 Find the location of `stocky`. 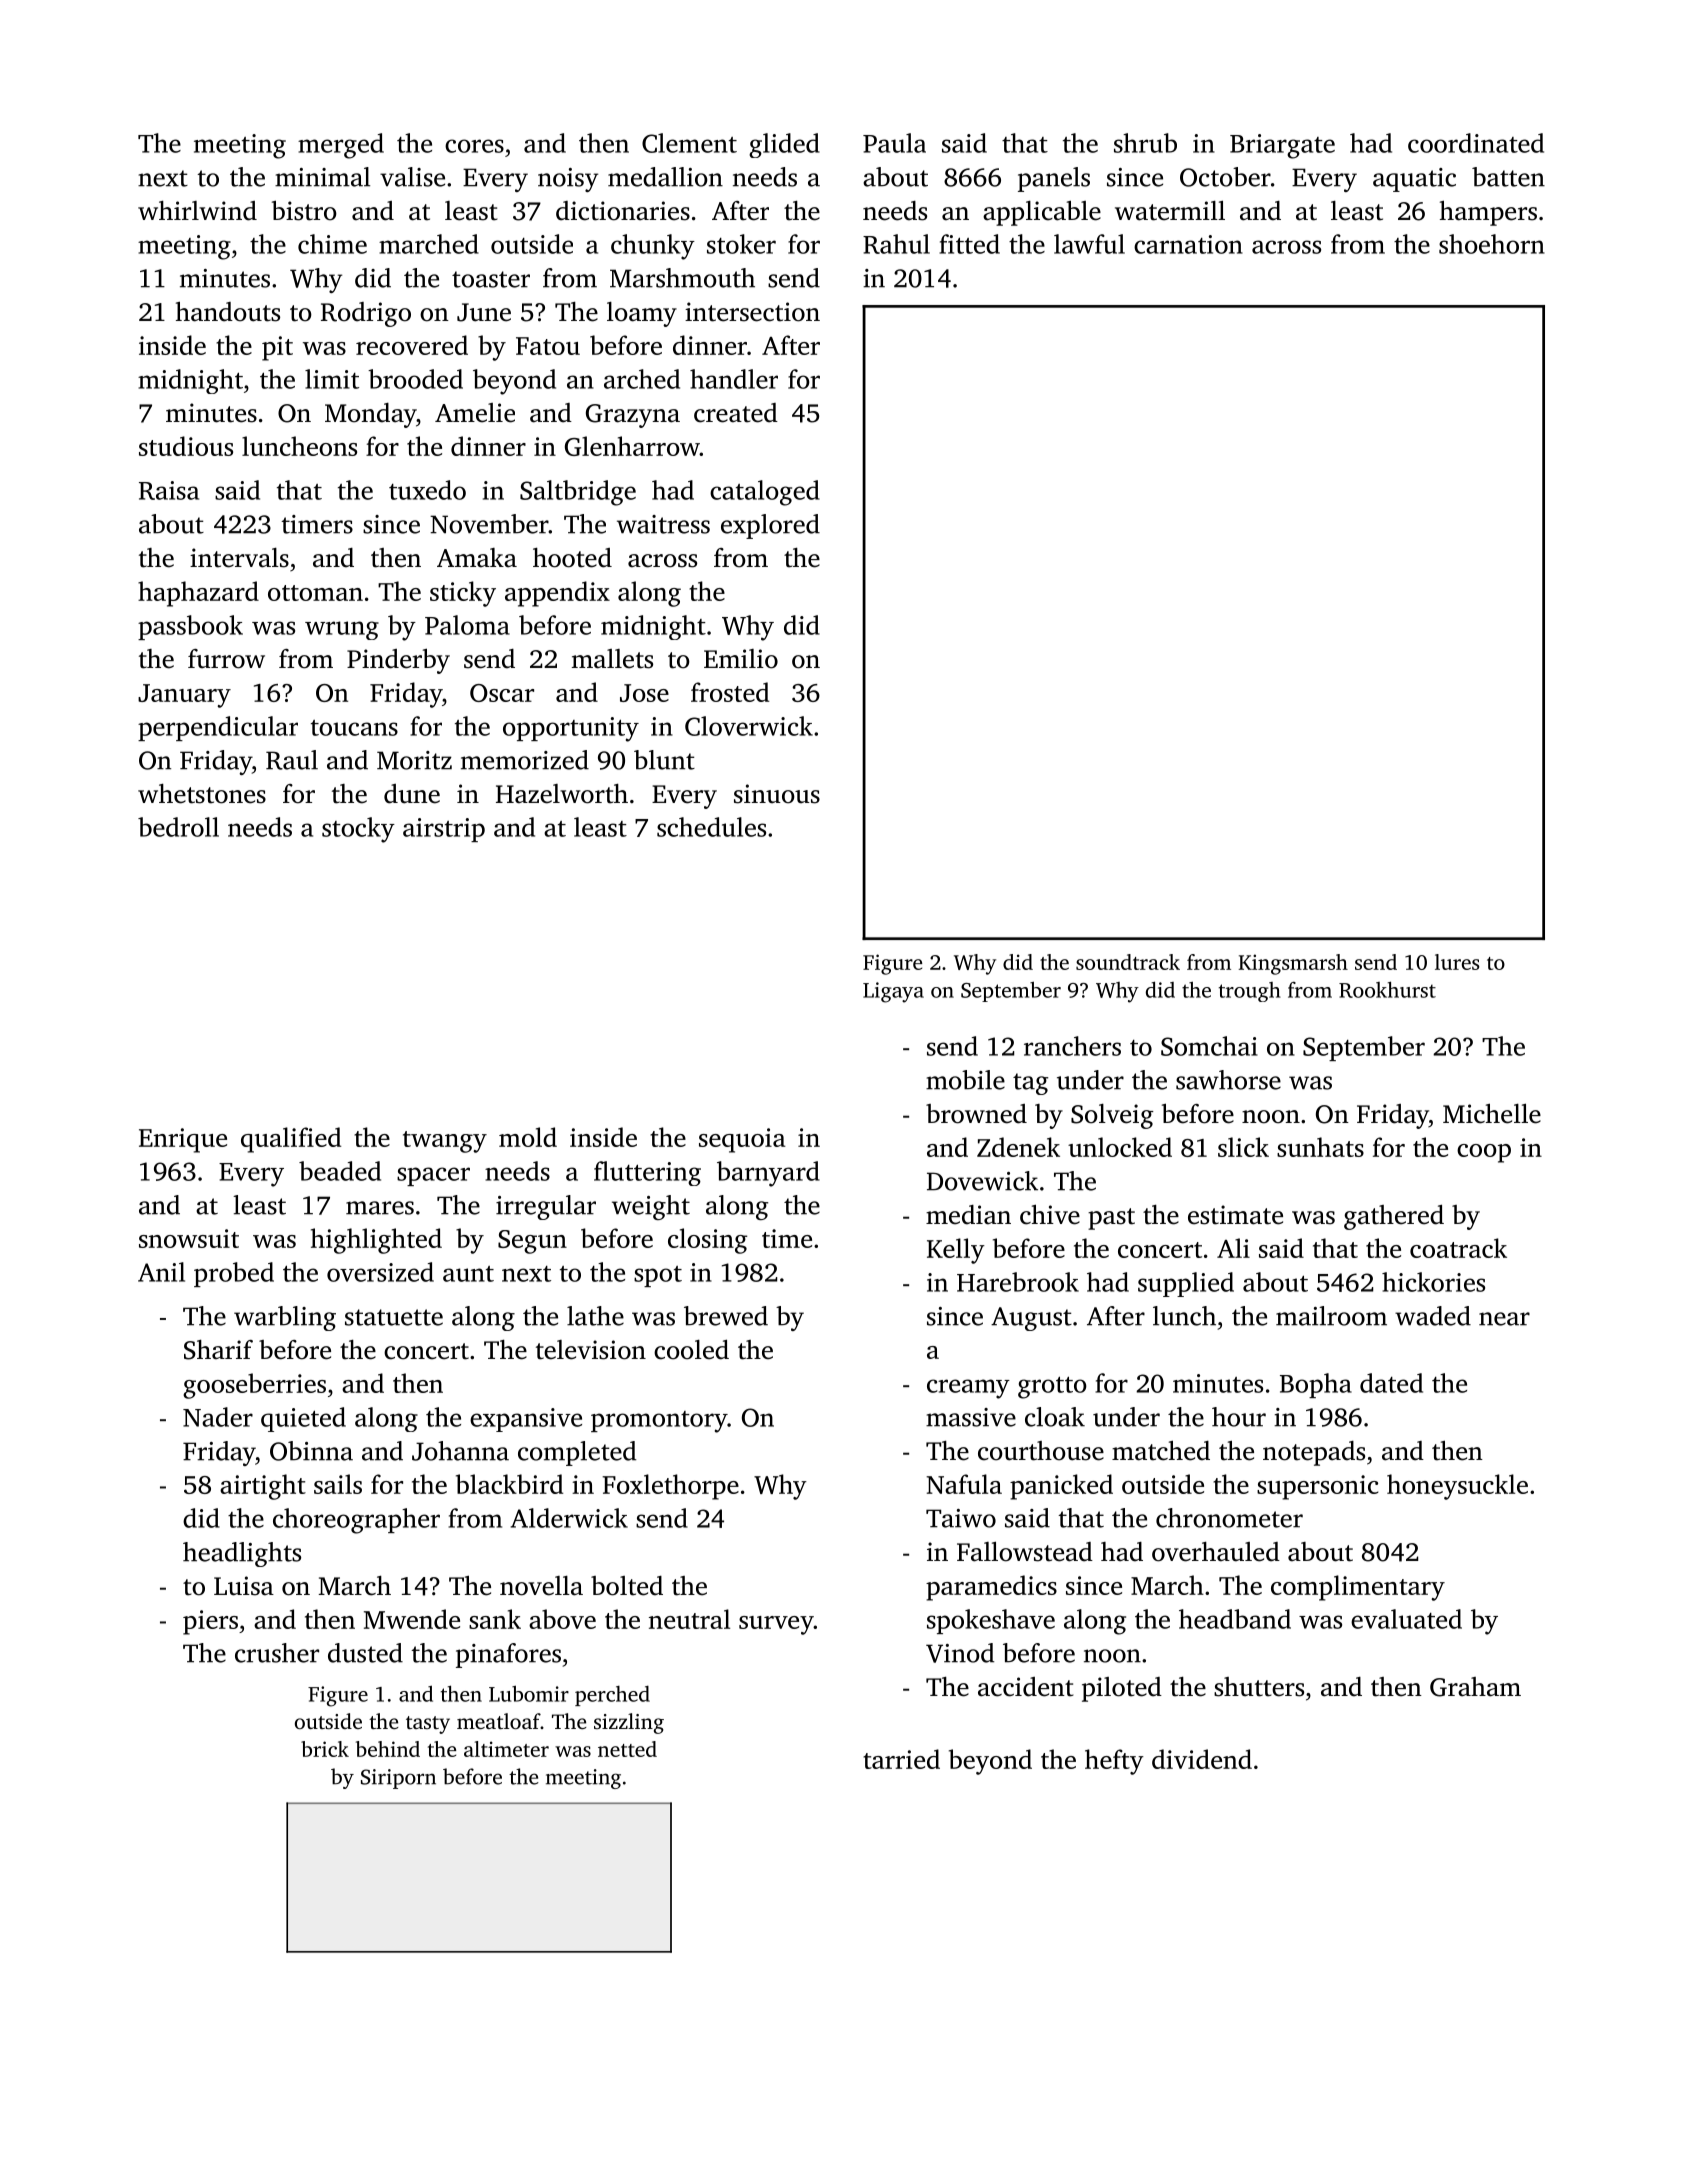

stocky is located at coordinates (358, 830).
